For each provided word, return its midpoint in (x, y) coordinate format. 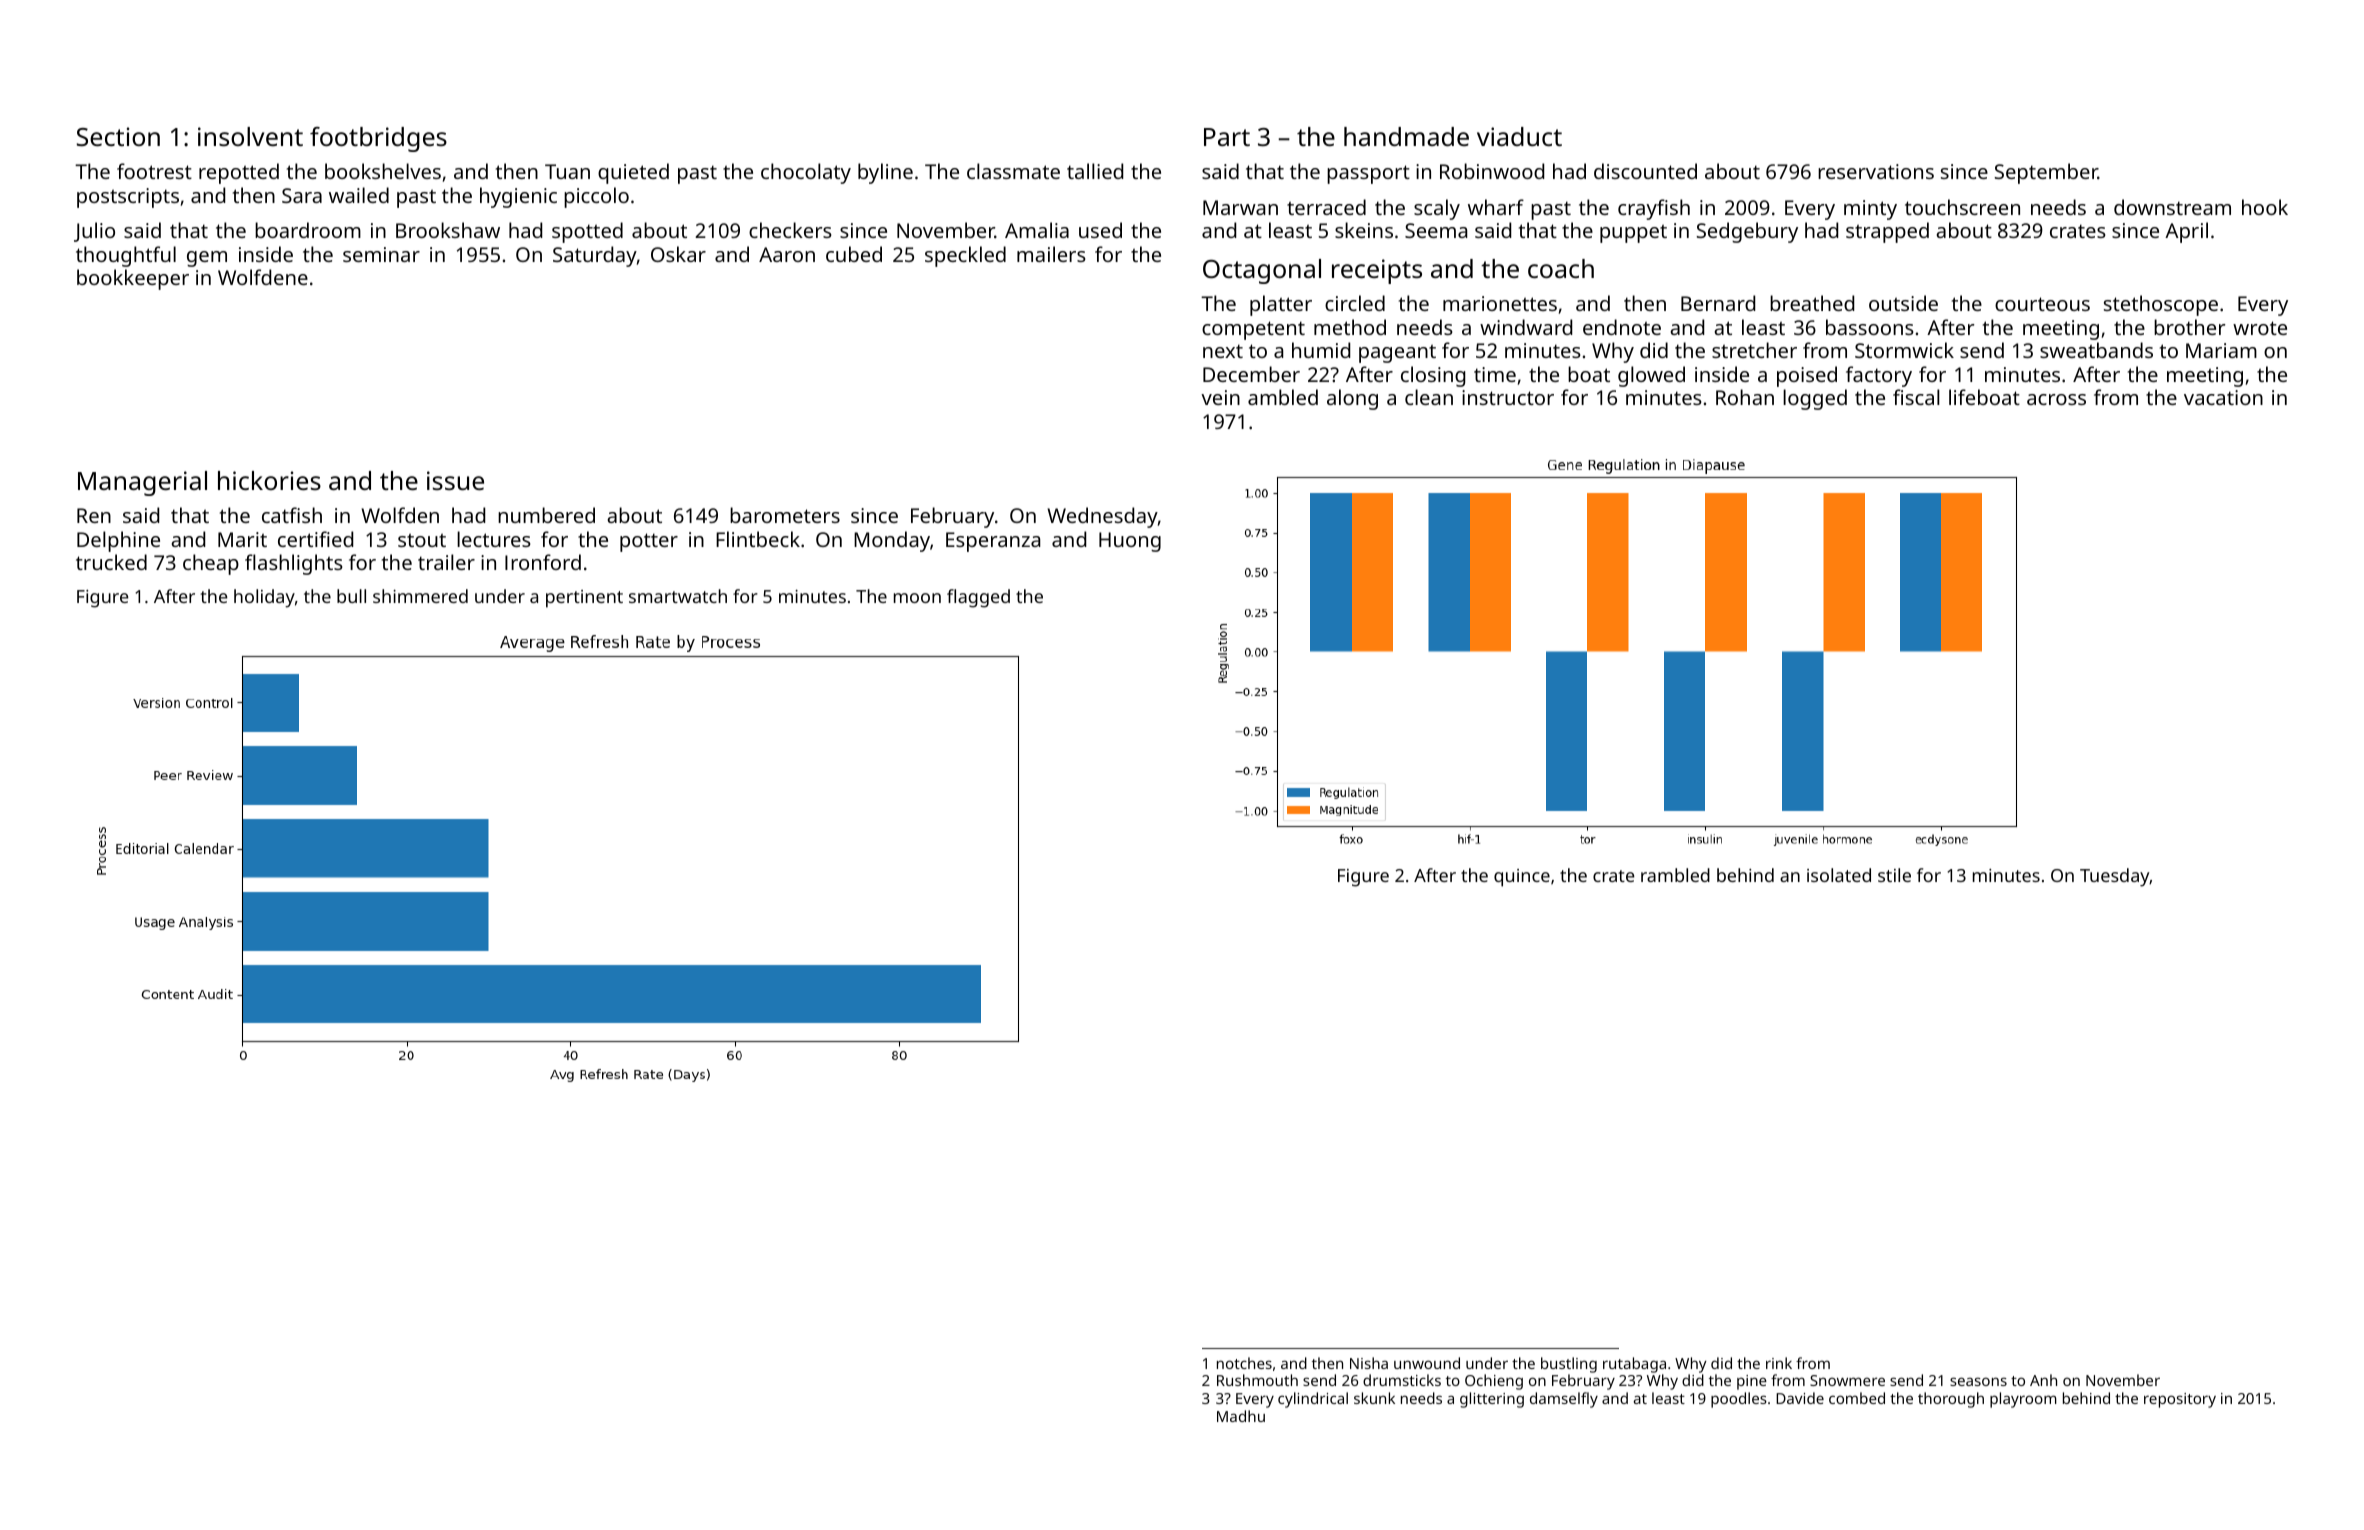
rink (1779, 1363)
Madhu (1241, 1416)
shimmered (420, 596)
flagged (978, 598)
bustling (1569, 1365)
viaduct (1519, 136)
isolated (1839, 875)
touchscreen (1962, 207)
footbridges (378, 139)
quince (1522, 878)
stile (1894, 875)
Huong (1130, 542)
